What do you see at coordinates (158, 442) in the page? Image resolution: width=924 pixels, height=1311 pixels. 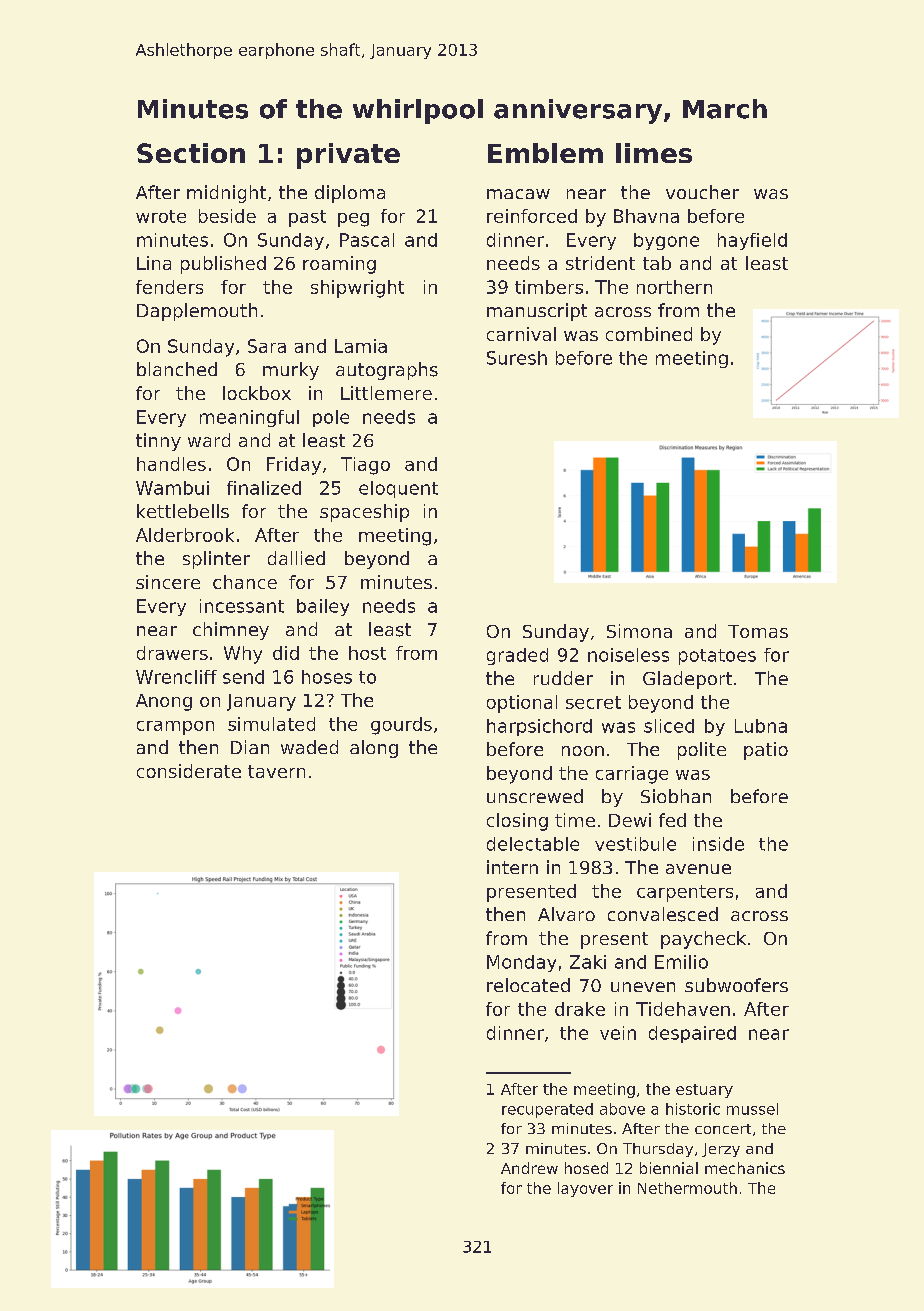 I see `tinny` at bounding box center [158, 442].
